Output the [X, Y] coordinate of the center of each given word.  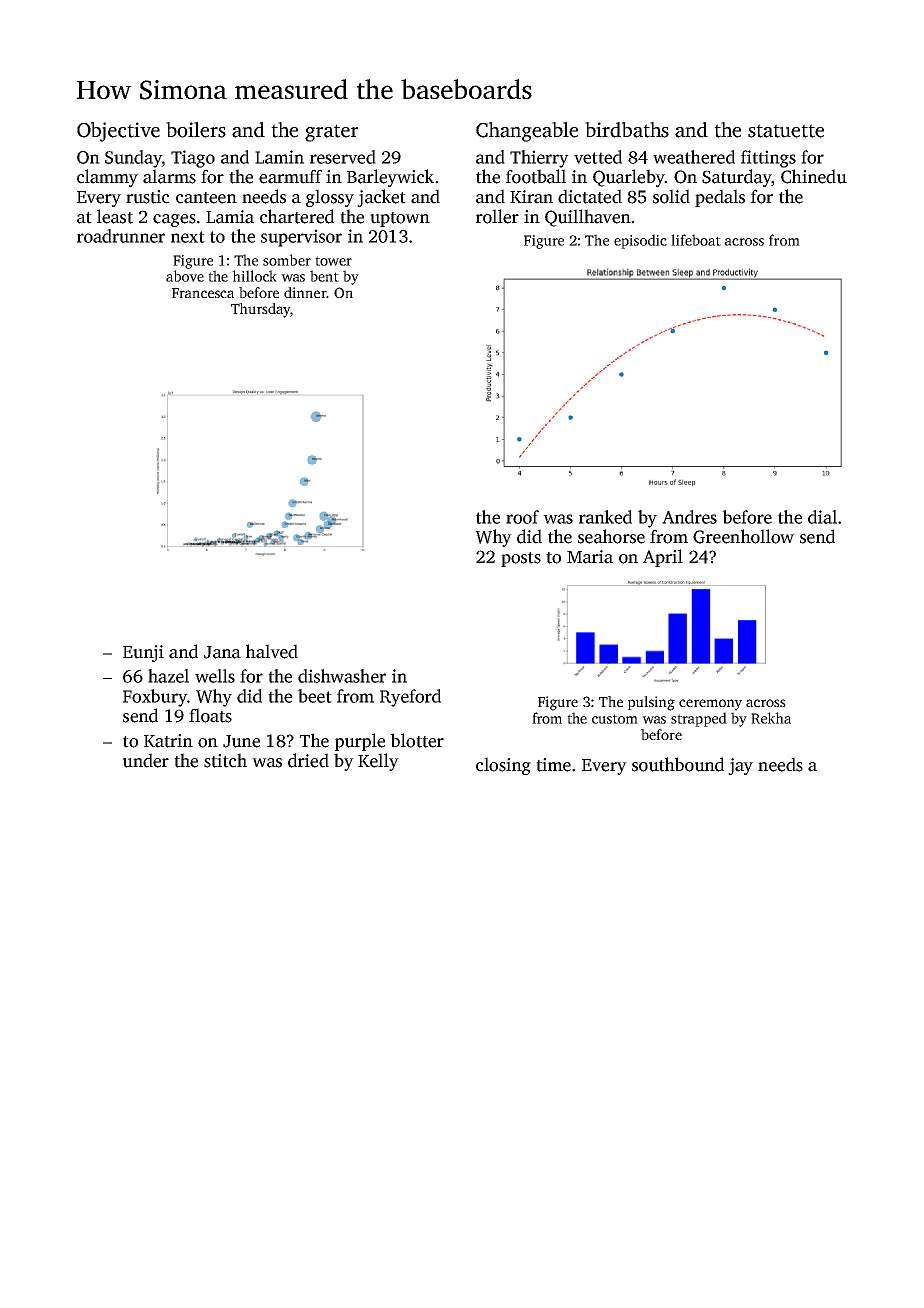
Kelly [378, 762]
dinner [305, 292]
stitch [225, 760]
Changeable [527, 132]
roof [522, 517]
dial [822, 517]
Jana [222, 652]
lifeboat [696, 240]
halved [272, 651]
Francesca [203, 293]
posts [521, 559]
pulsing [651, 703]
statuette [786, 131]
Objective [118, 132]
